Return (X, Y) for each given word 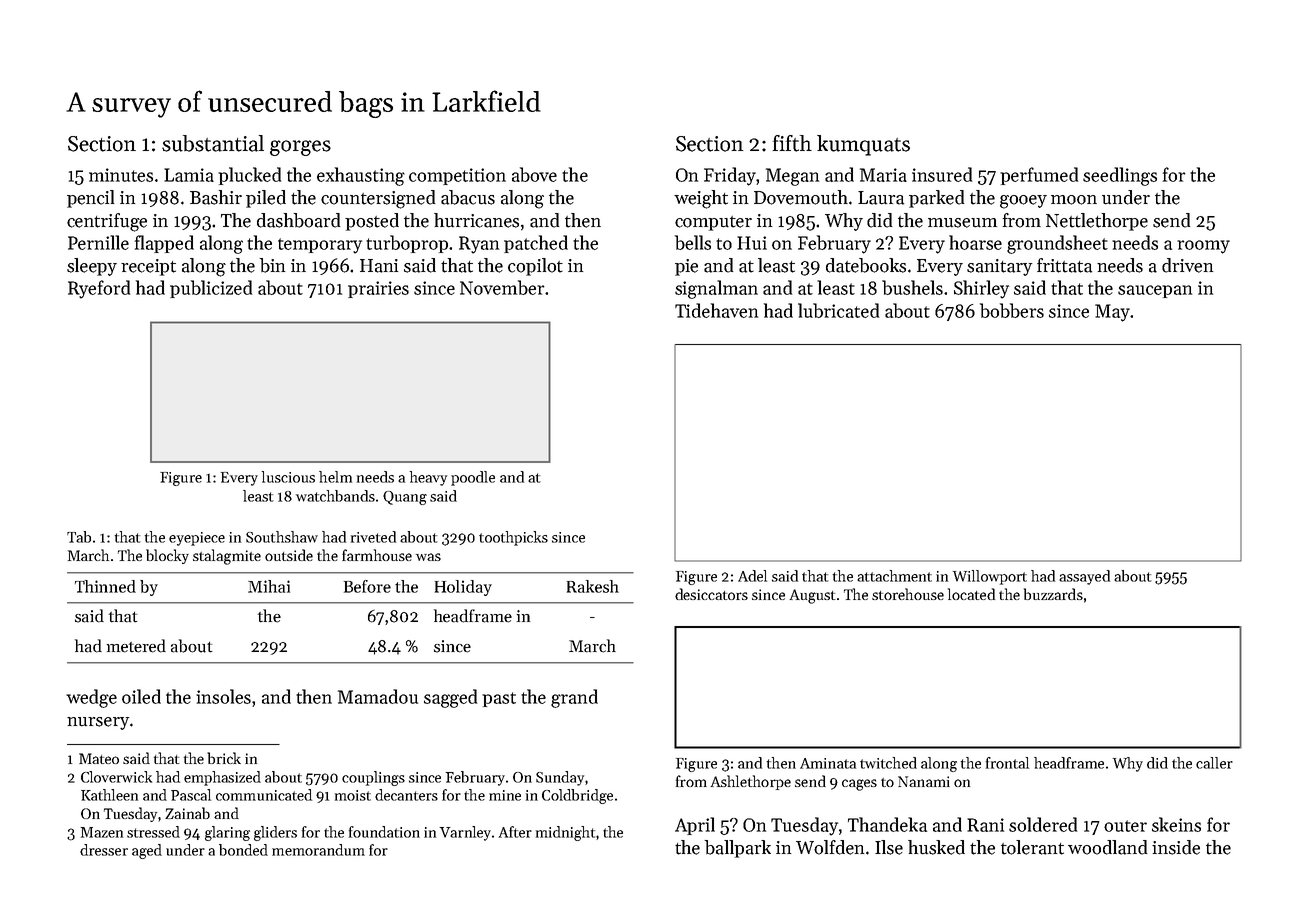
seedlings (1120, 176)
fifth (792, 143)
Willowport (990, 577)
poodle (473, 478)
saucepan (1155, 291)
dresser (104, 850)
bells (693, 242)
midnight (565, 833)
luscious (288, 477)
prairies (378, 289)
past (499, 699)
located (971, 594)
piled (266, 199)
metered (136, 646)
